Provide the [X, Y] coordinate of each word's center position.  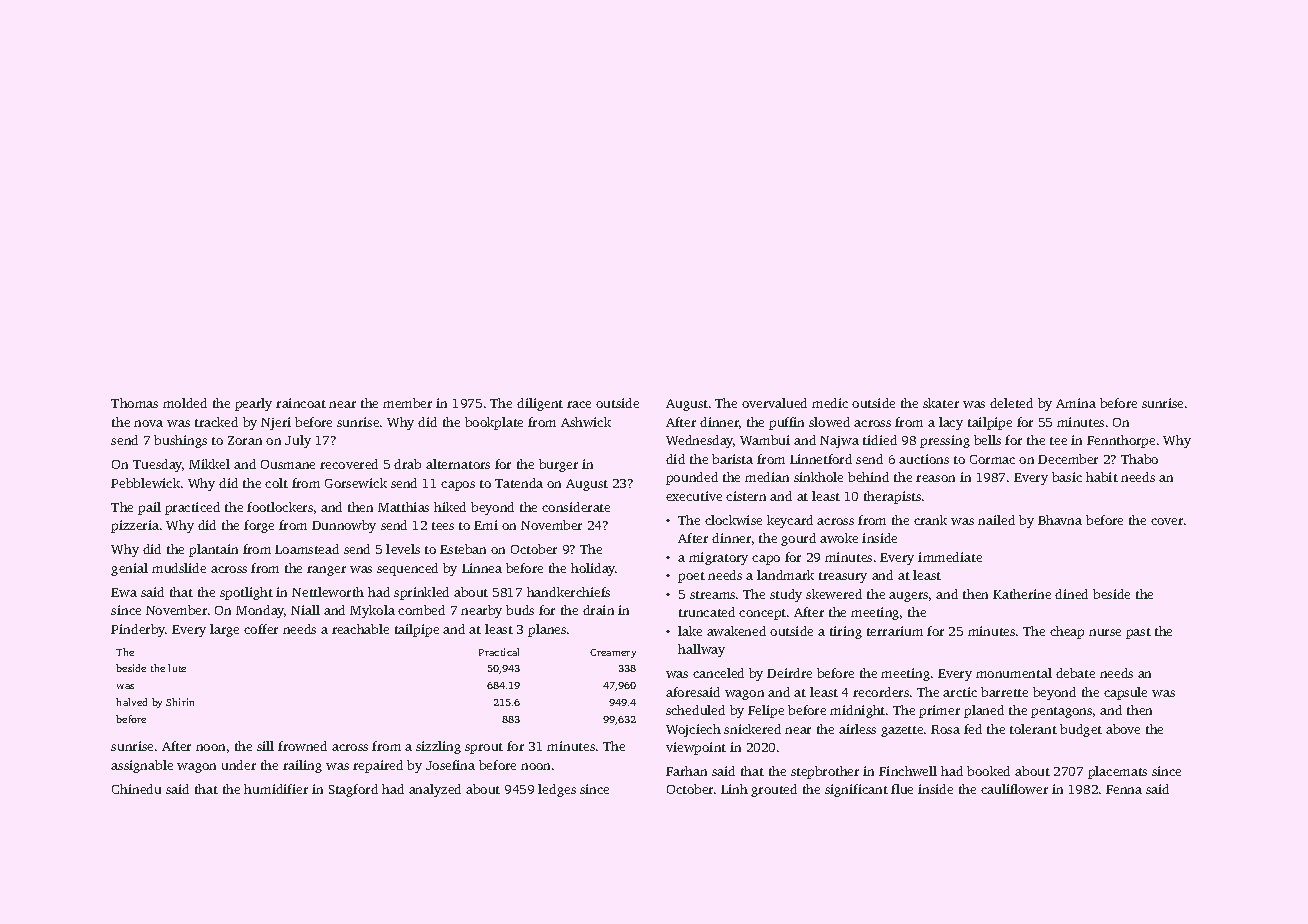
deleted [1011, 403]
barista [732, 459]
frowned [302, 746]
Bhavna [1060, 520]
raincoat [301, 403]
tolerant [1033, 729]
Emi [486, 525]
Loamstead [307, 549]
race [579, 404]
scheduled [695, 710]
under [239, 765]
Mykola [372, 611]
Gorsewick [356, 483]
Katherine [1022, 594]
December [1068, 459]
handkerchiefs [568, 592]
